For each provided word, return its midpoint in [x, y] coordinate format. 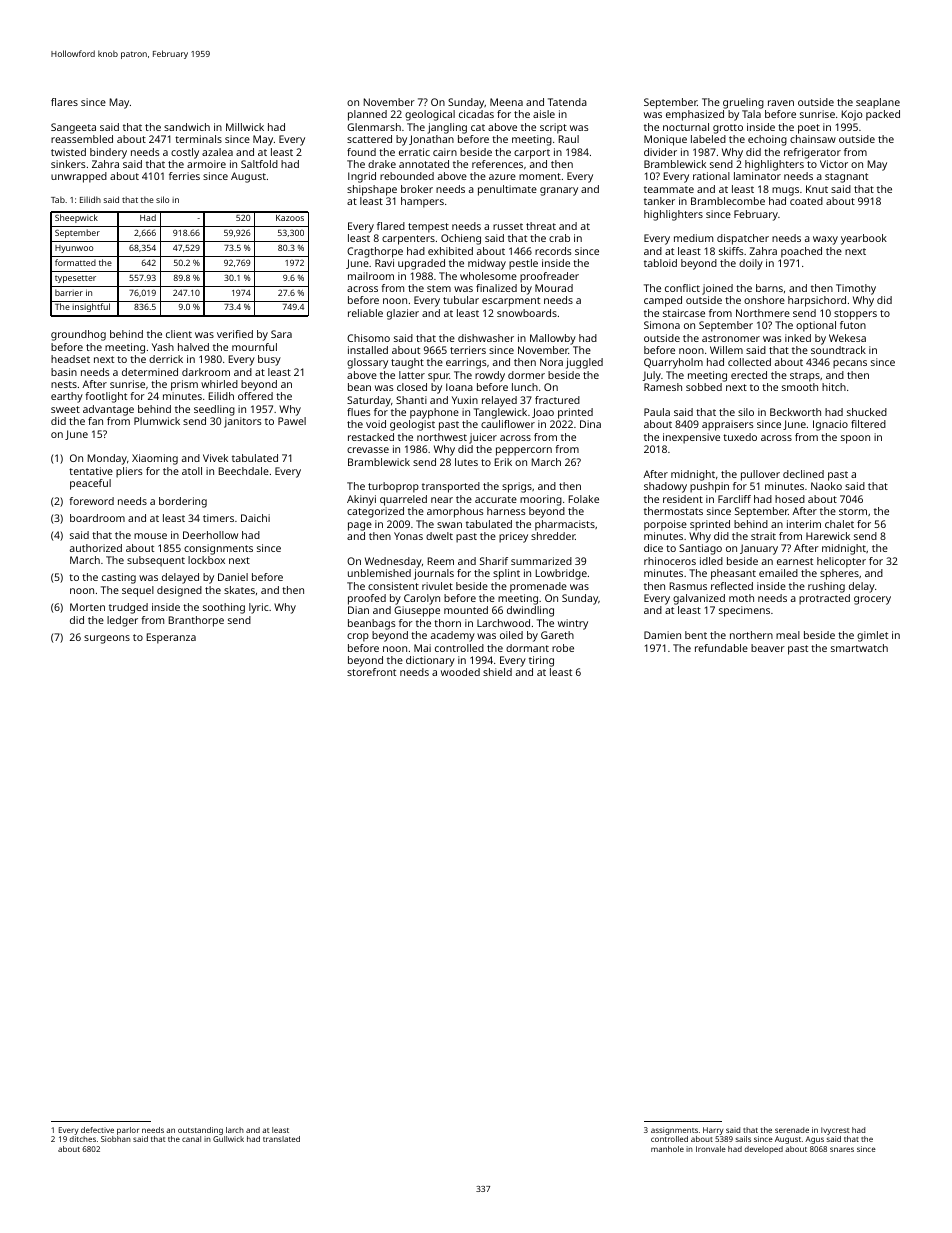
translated [281, 1139]
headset [70, 359]
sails [743, 1139]
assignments [674, 1131]
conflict [682, 288]
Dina [590, 424]
